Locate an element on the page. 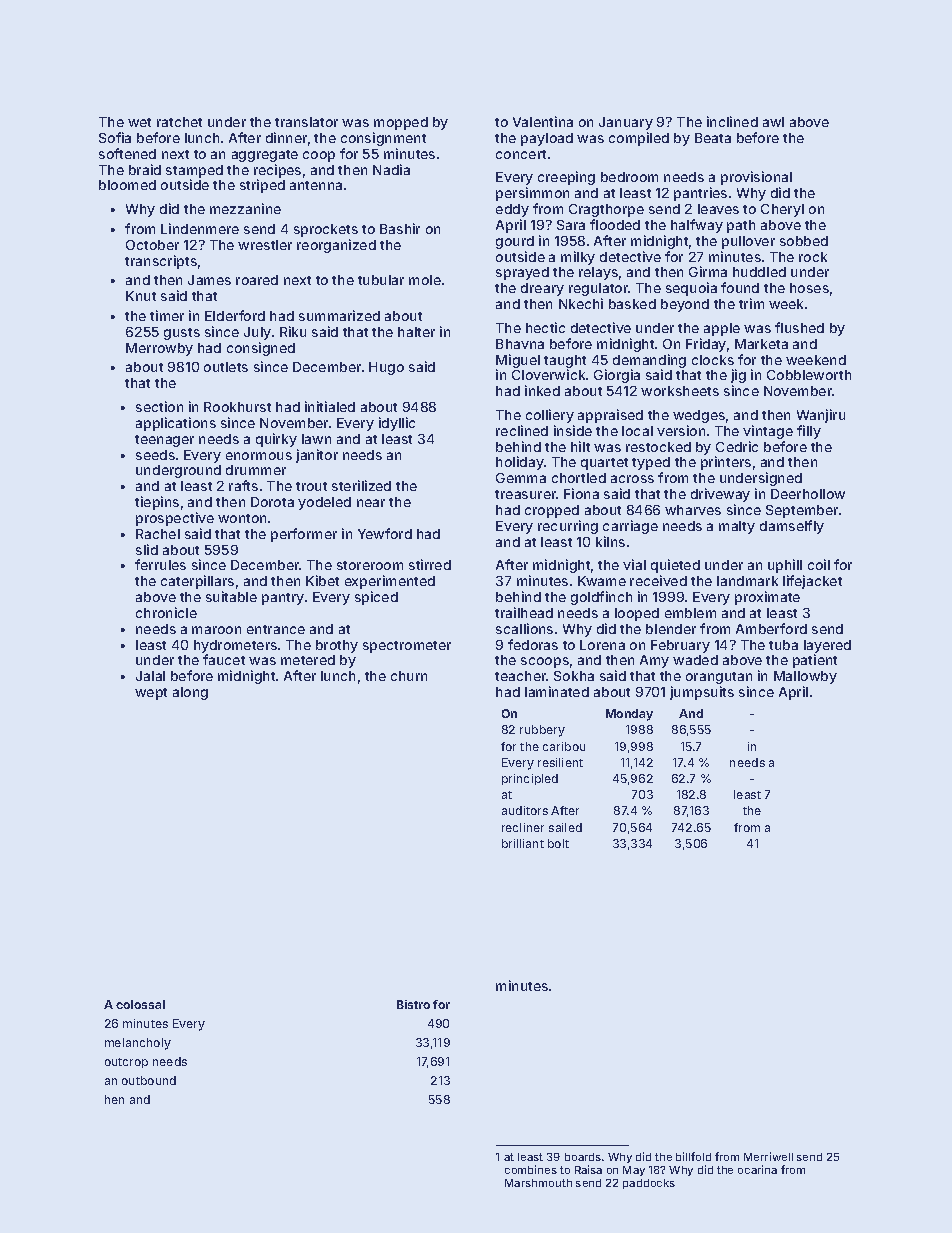 This page has width=952, height=1233. translator is located at coordinates (306, 122).
